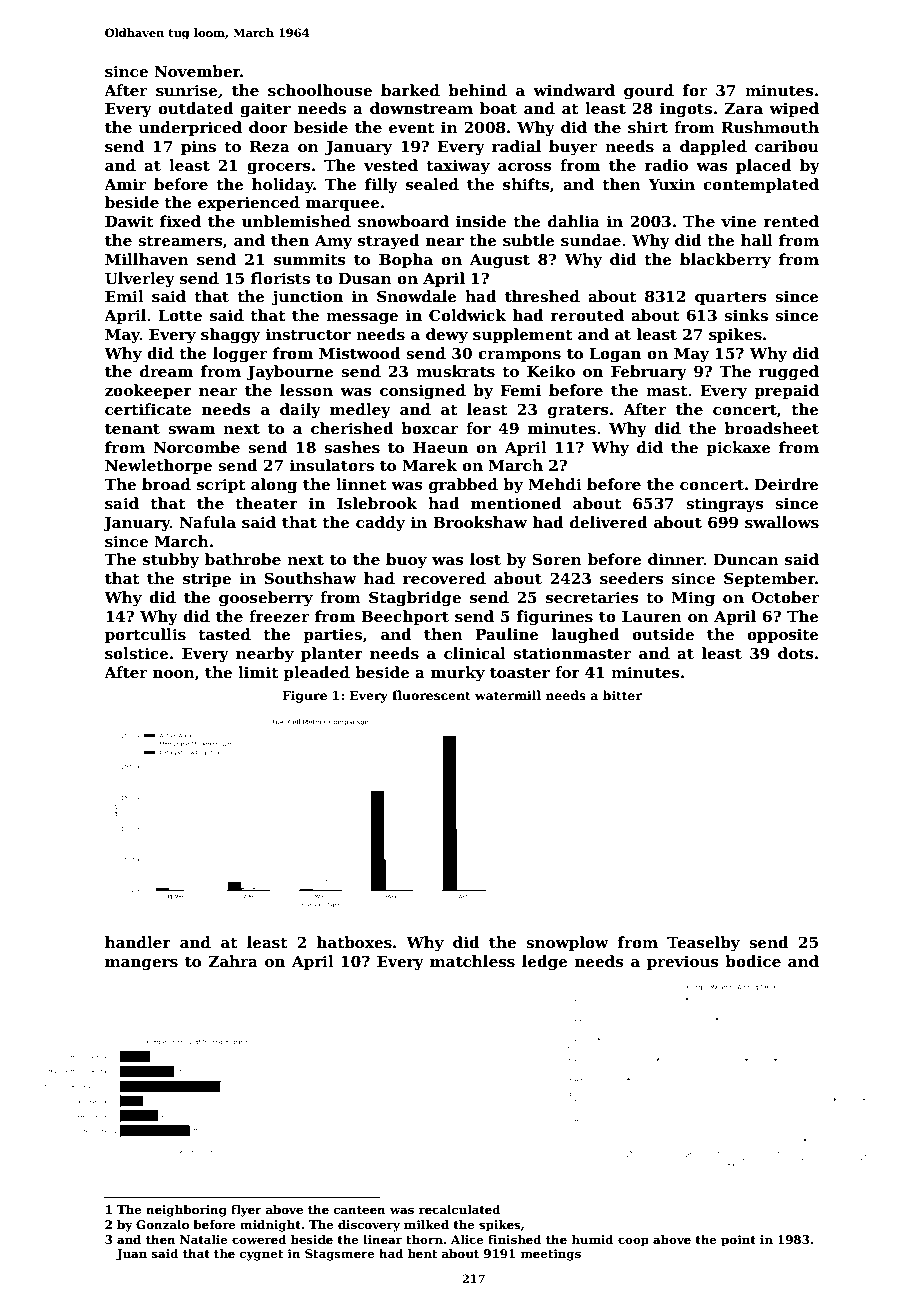 The image size is (924, 1308). Describe the element at coordinates (270, 146) in the screenshot. I see `Reza` at that location.
